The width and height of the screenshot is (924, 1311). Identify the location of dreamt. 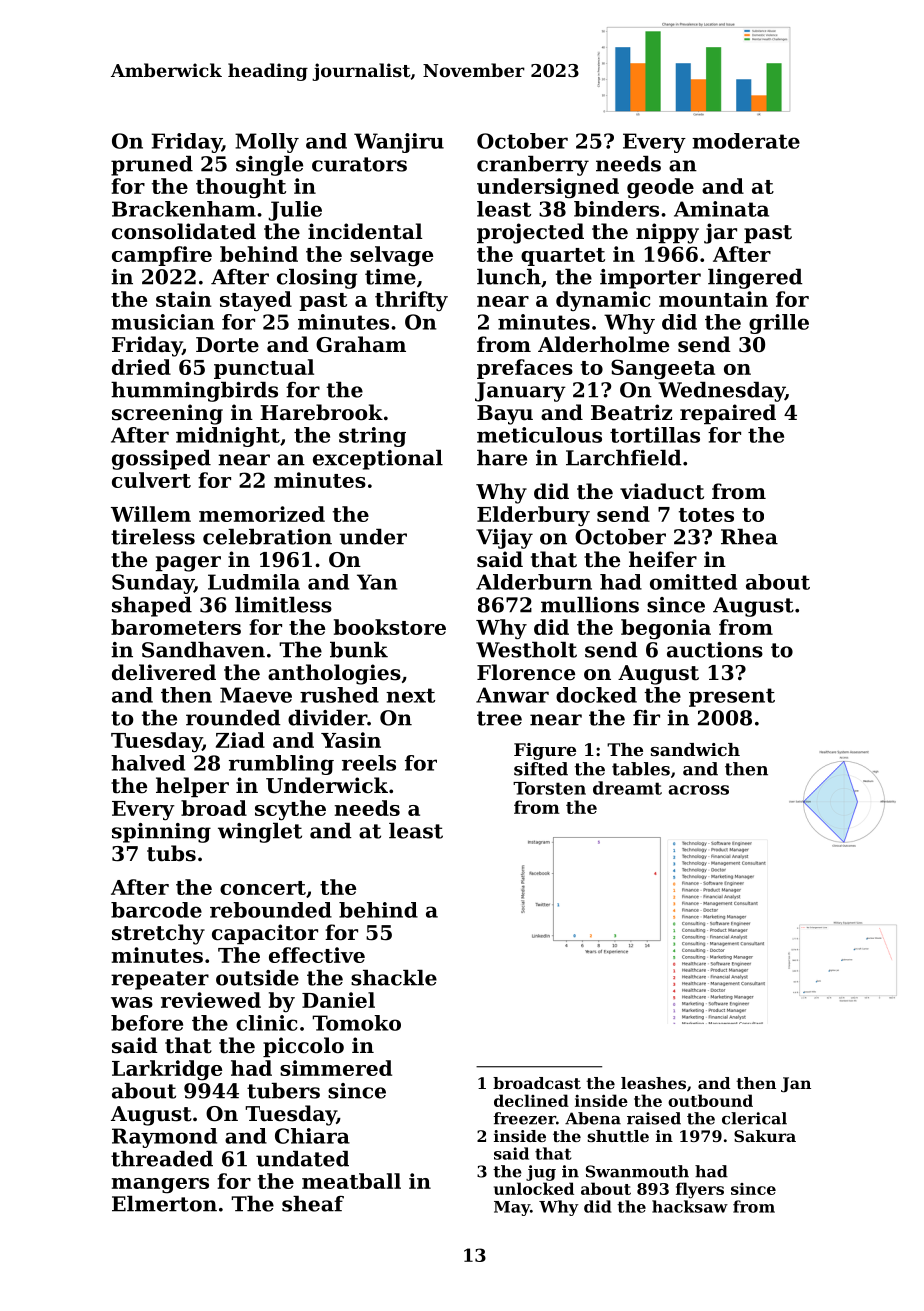
(627, 788).
